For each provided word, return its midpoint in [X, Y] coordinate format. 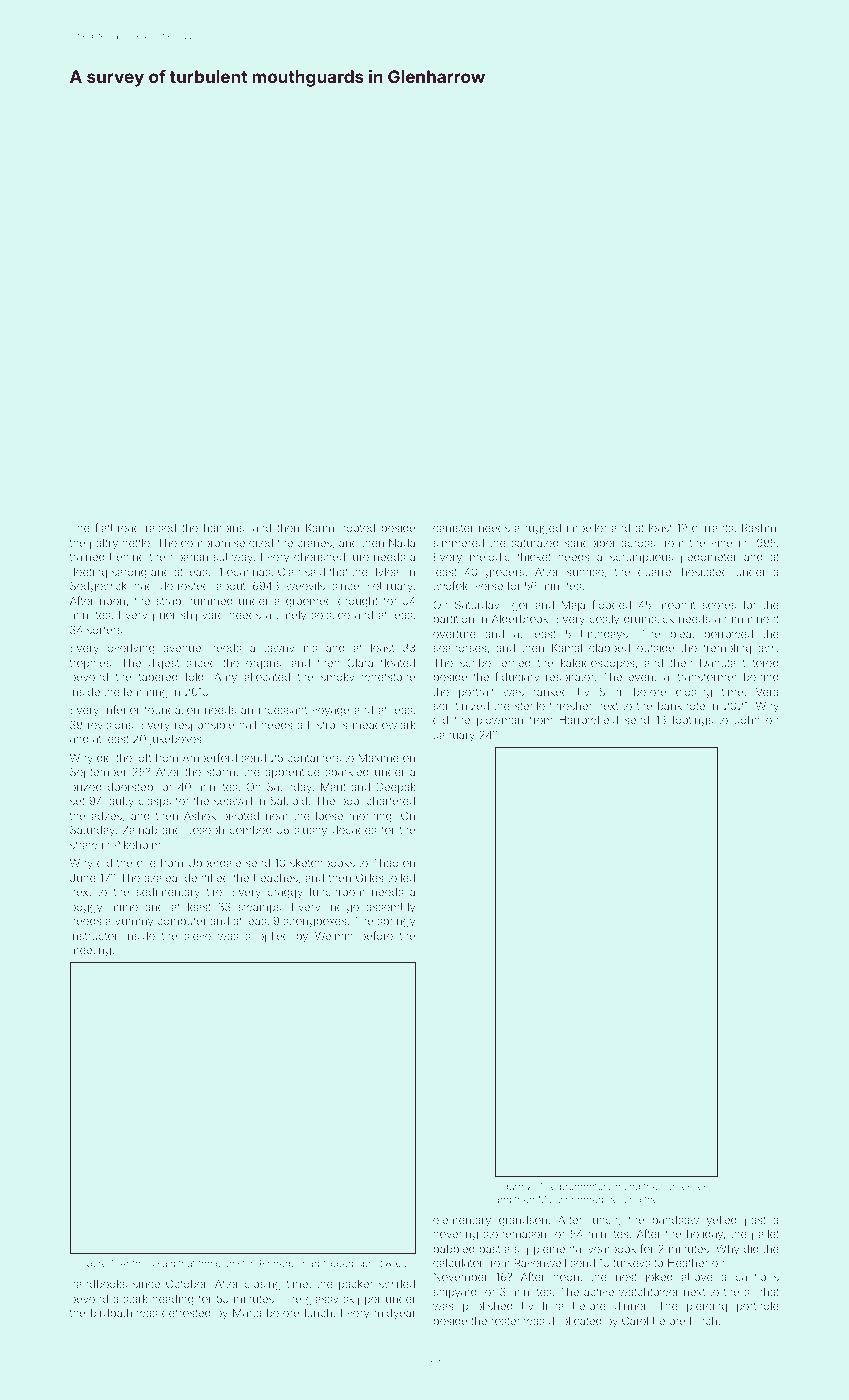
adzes [107, 816]
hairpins [224, 529]
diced [628, 1186]
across [638, 543]
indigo [343, 908]
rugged [543, 529]
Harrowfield [589, 719]
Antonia [137, 1263]
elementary [462, 1221]
